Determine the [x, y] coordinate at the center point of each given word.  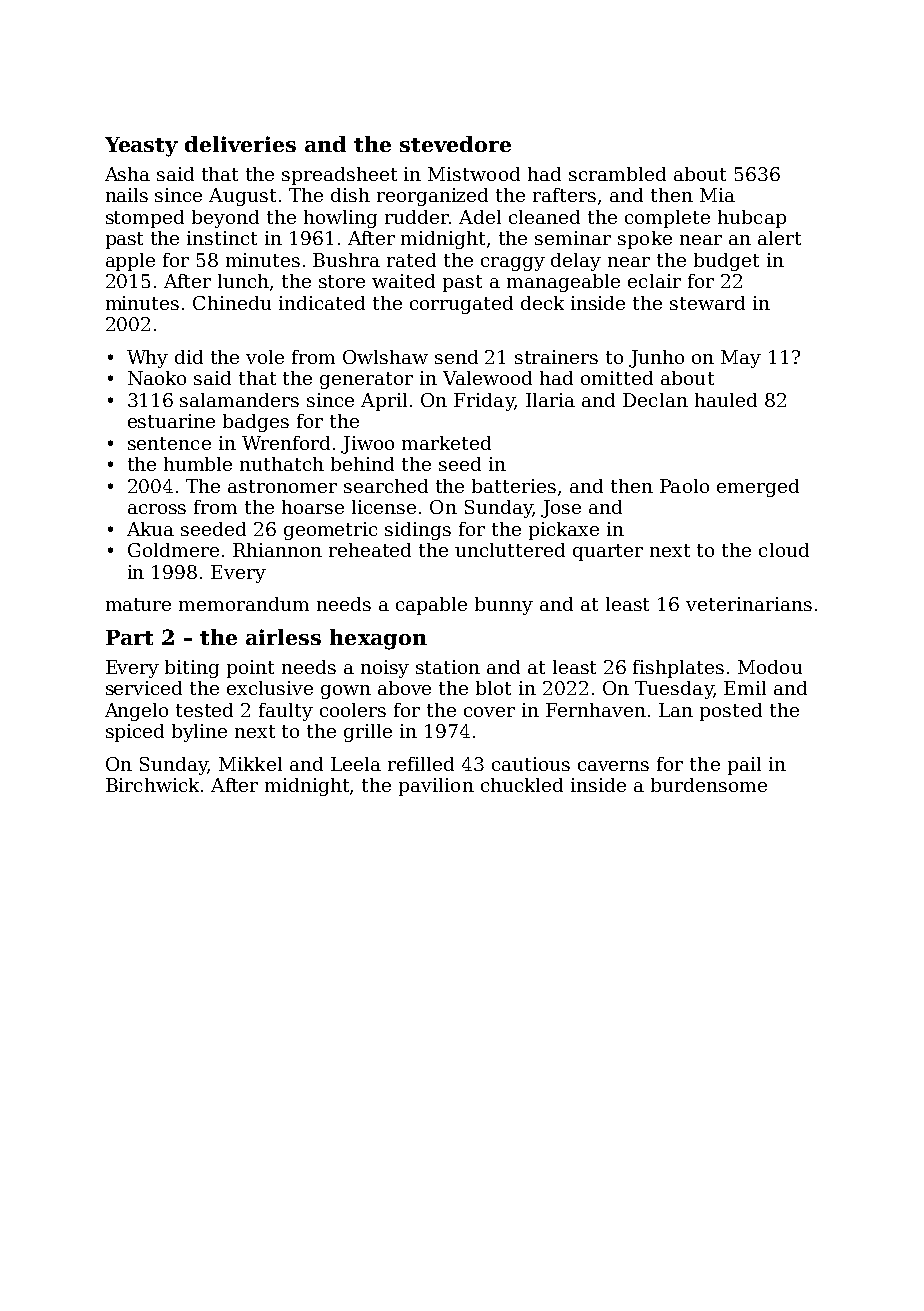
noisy [385, 669]
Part [129, 637]
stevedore [455, 144]
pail [744, 766]
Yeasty [141, 147]
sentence [169, 443]
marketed [446, 443]
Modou [770, 667]
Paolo [684, 486]
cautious [531, 764]
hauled [726, 400]
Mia [717, 195]
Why [147, 359]
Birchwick [152, 785]
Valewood [487, 378]
